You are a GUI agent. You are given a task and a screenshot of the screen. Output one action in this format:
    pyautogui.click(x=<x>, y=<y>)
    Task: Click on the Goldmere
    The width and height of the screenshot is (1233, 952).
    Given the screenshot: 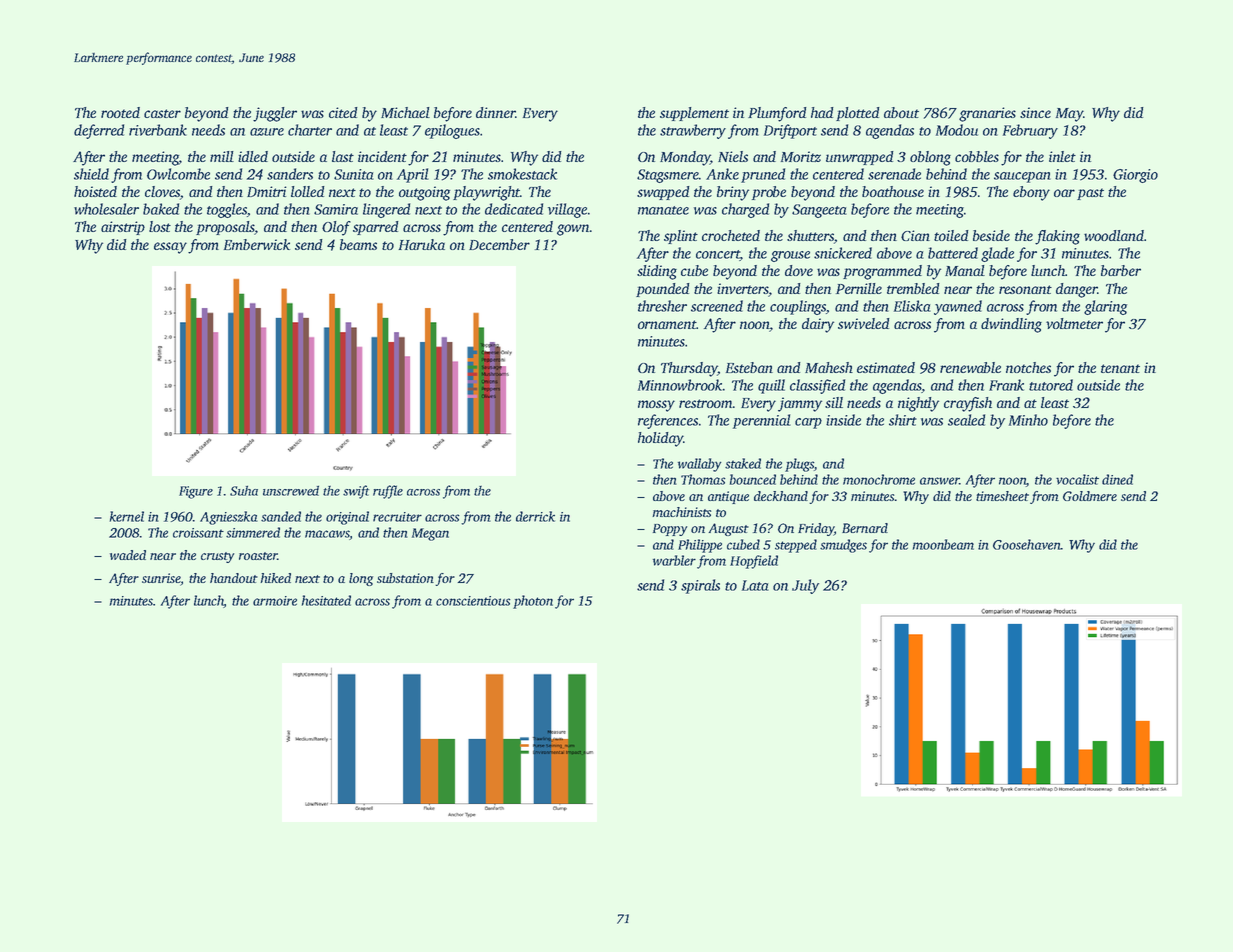 What is the action you would take?
    pyautogui.click(x=1090, y=496)
